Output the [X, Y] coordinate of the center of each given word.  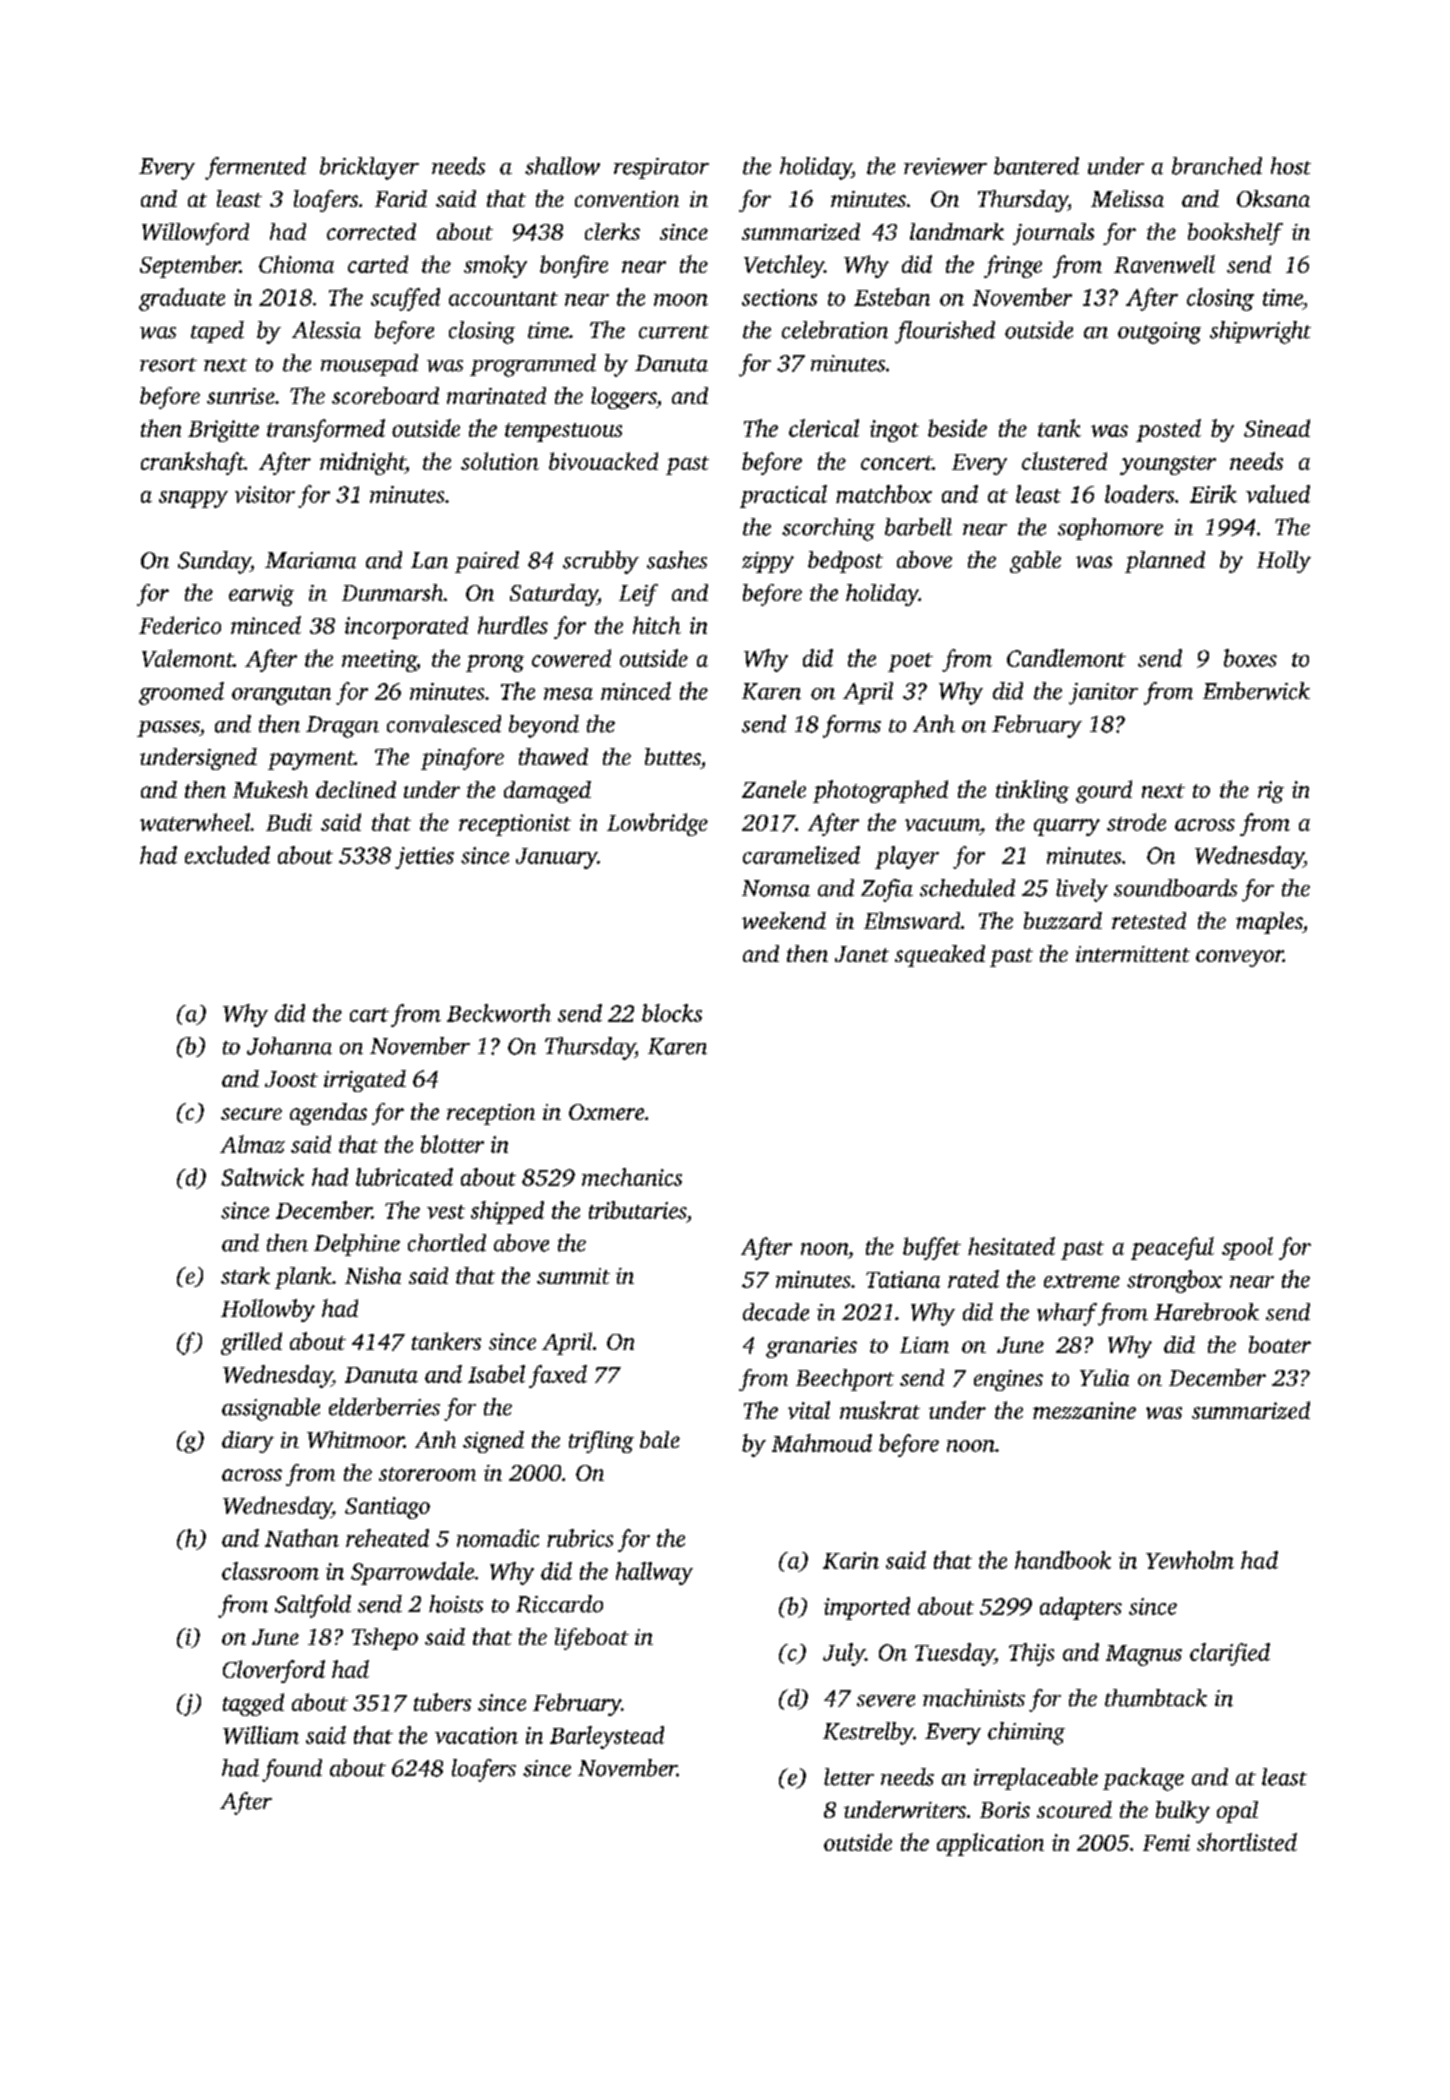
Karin [851, 1560]
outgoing [1159, 333]
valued [1278, 494]
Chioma [296, 264]
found [292, 1770]
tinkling [1032, 791]
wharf [1067, 1314]
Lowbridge [657, 824]
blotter [452, 1144]
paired [487, 562]
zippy [768, 562]
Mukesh [270, 789]
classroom [270, 1571]
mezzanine [1084, 1410]
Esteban [892, 297]
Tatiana [903, 1279]
